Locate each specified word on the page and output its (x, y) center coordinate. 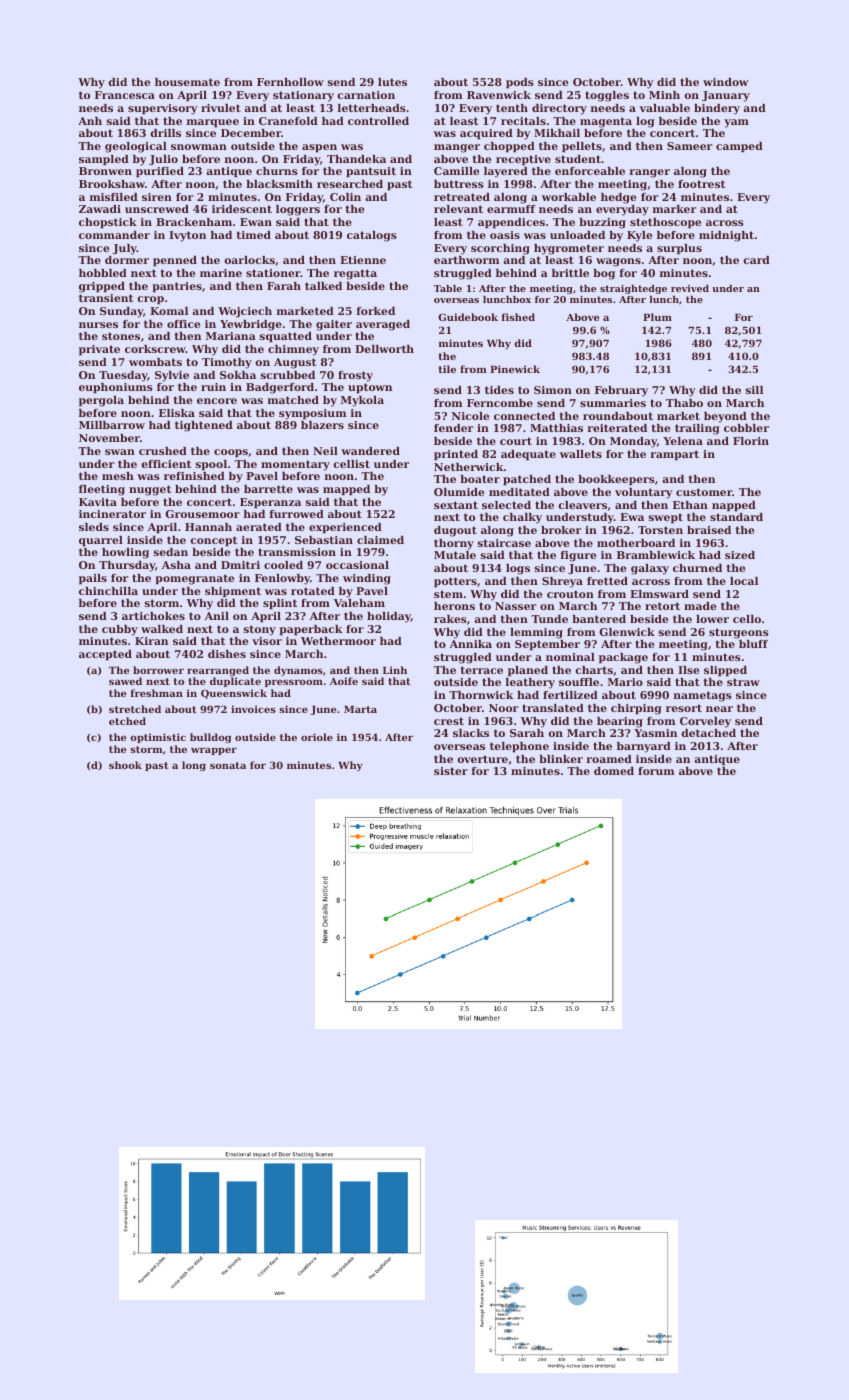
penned (175, 261)
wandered (370, 451)
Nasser (516, 606)
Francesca (125, 95)
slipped (725, 671)
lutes (392, 82)
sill (754, 390)
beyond (725, 417)
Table (448, 288)
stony (260, 630)
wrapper (214, 751)
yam (736, 123)
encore (217, 401)
